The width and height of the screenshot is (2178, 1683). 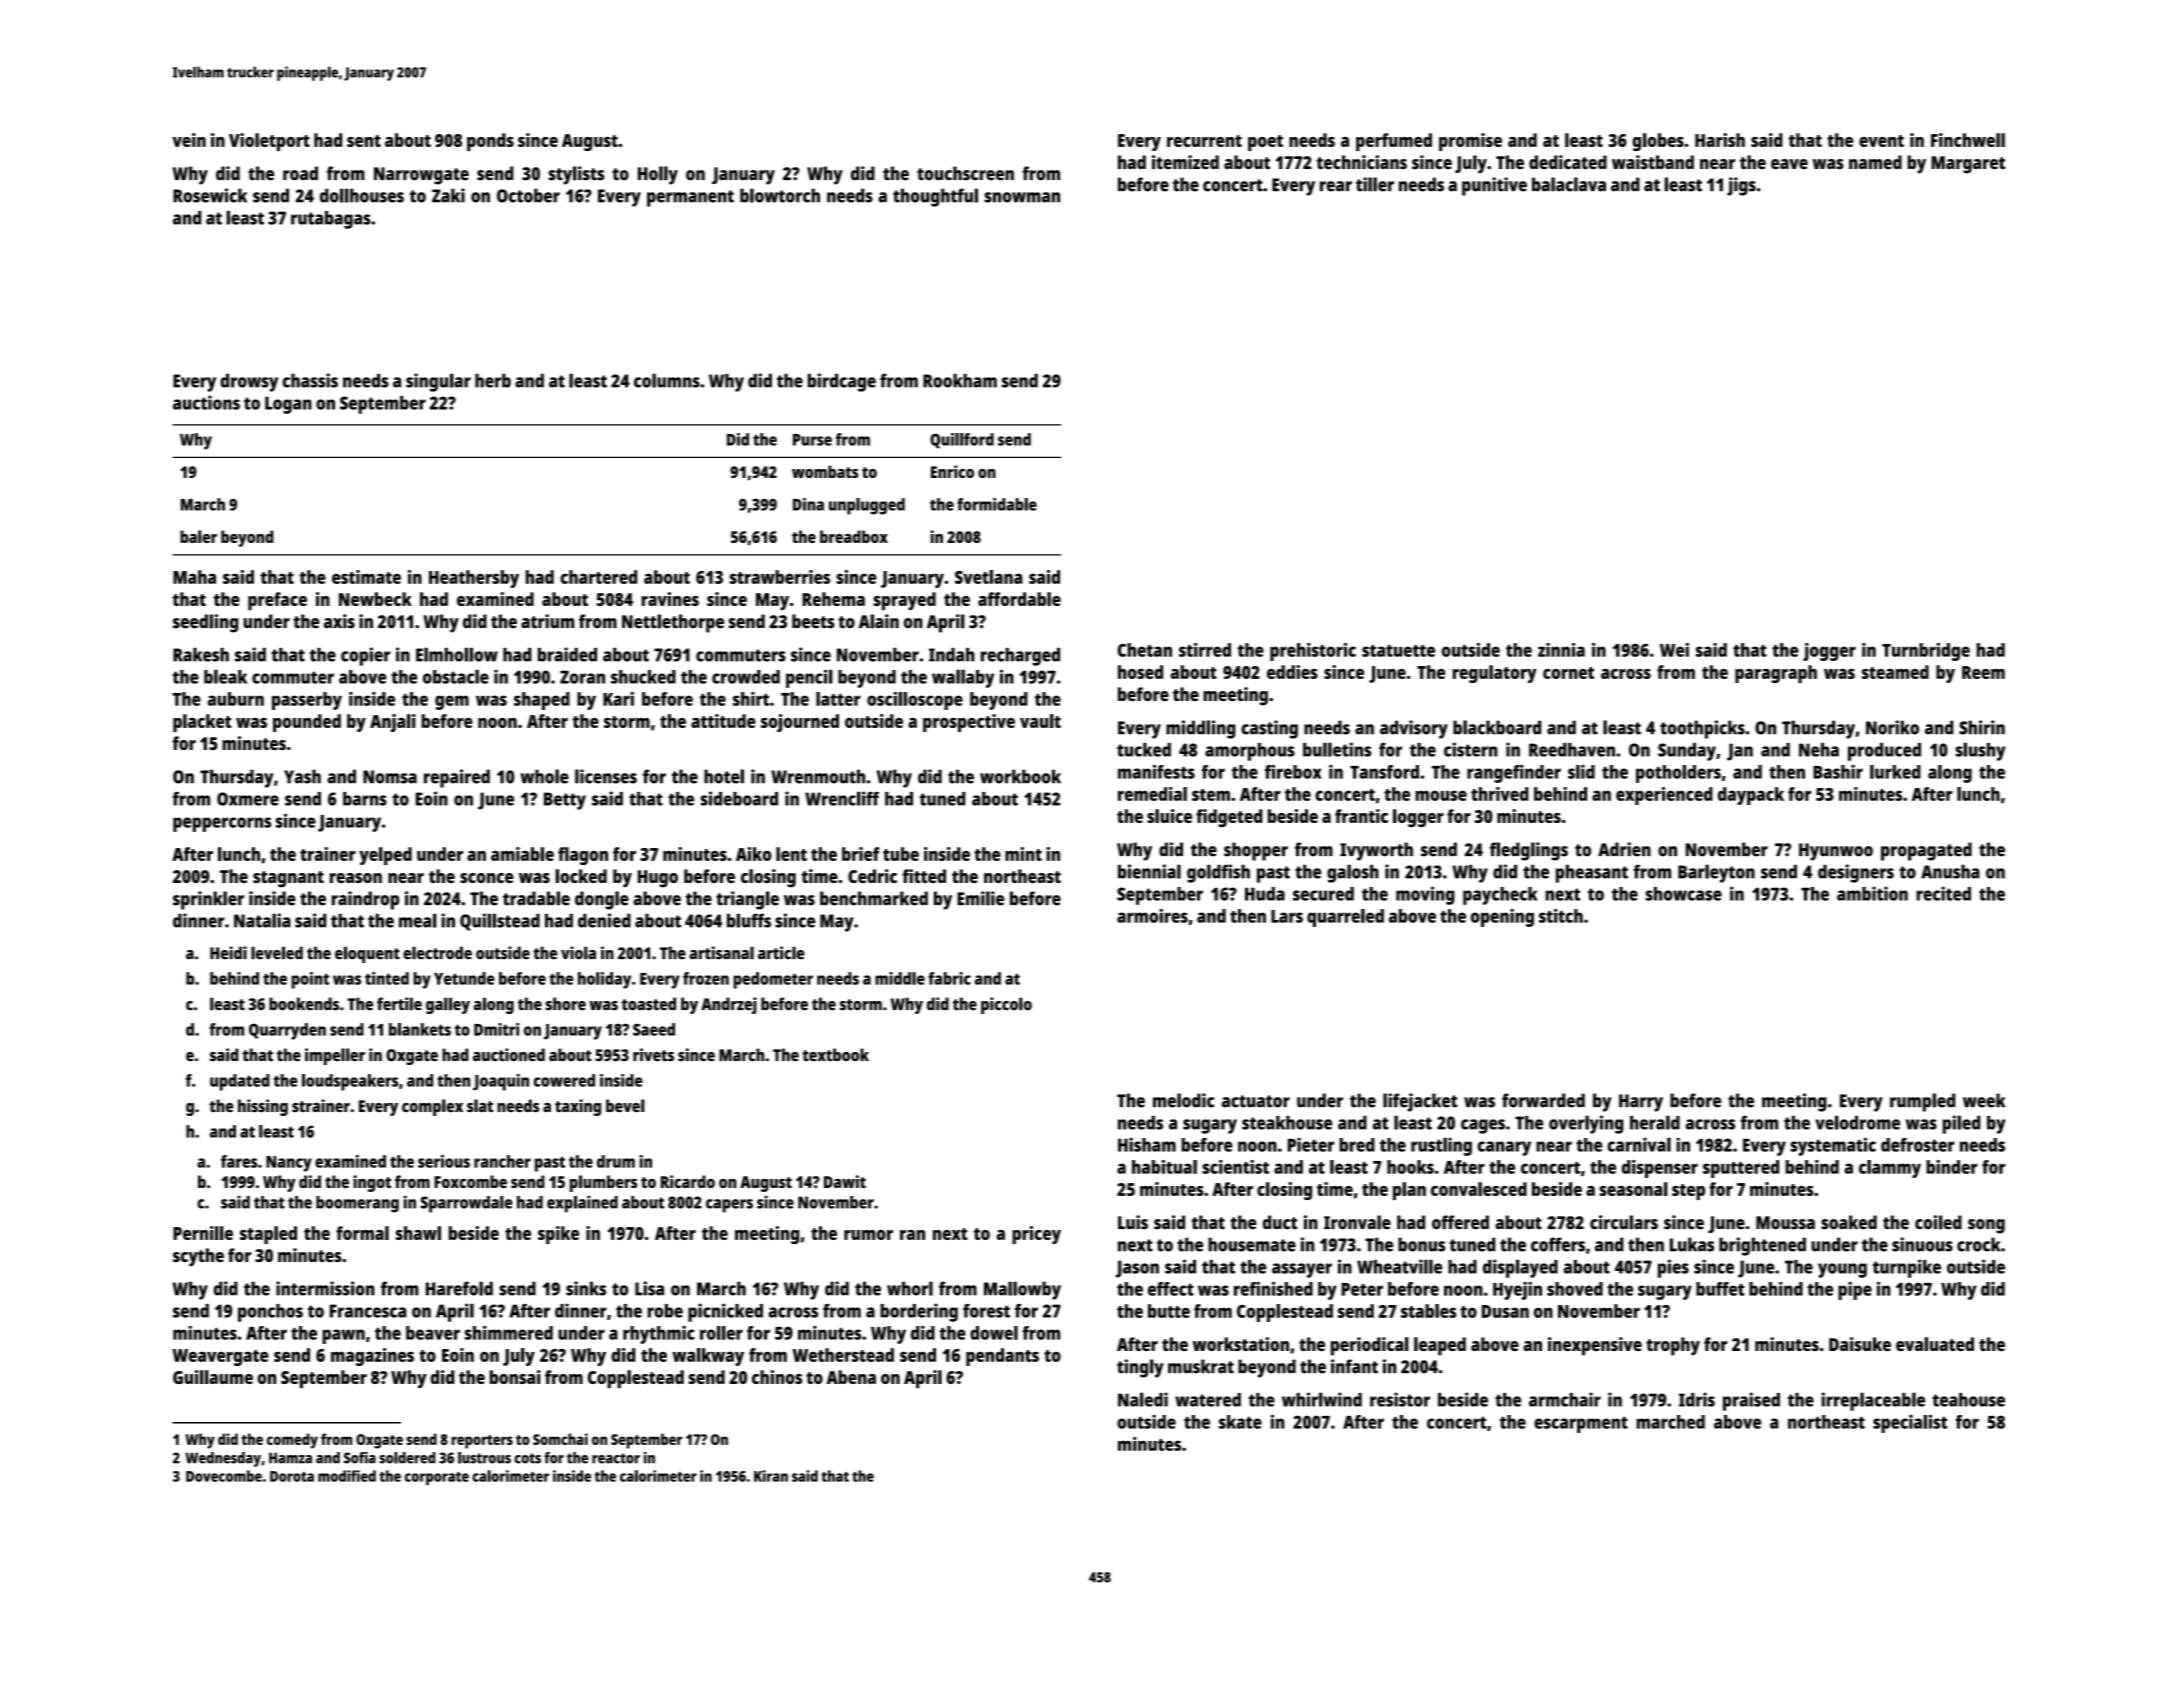 What do you see at coordinates (1829, 652) in the screenshot?
I see `jogger` at bounding box center [1829, 652].
